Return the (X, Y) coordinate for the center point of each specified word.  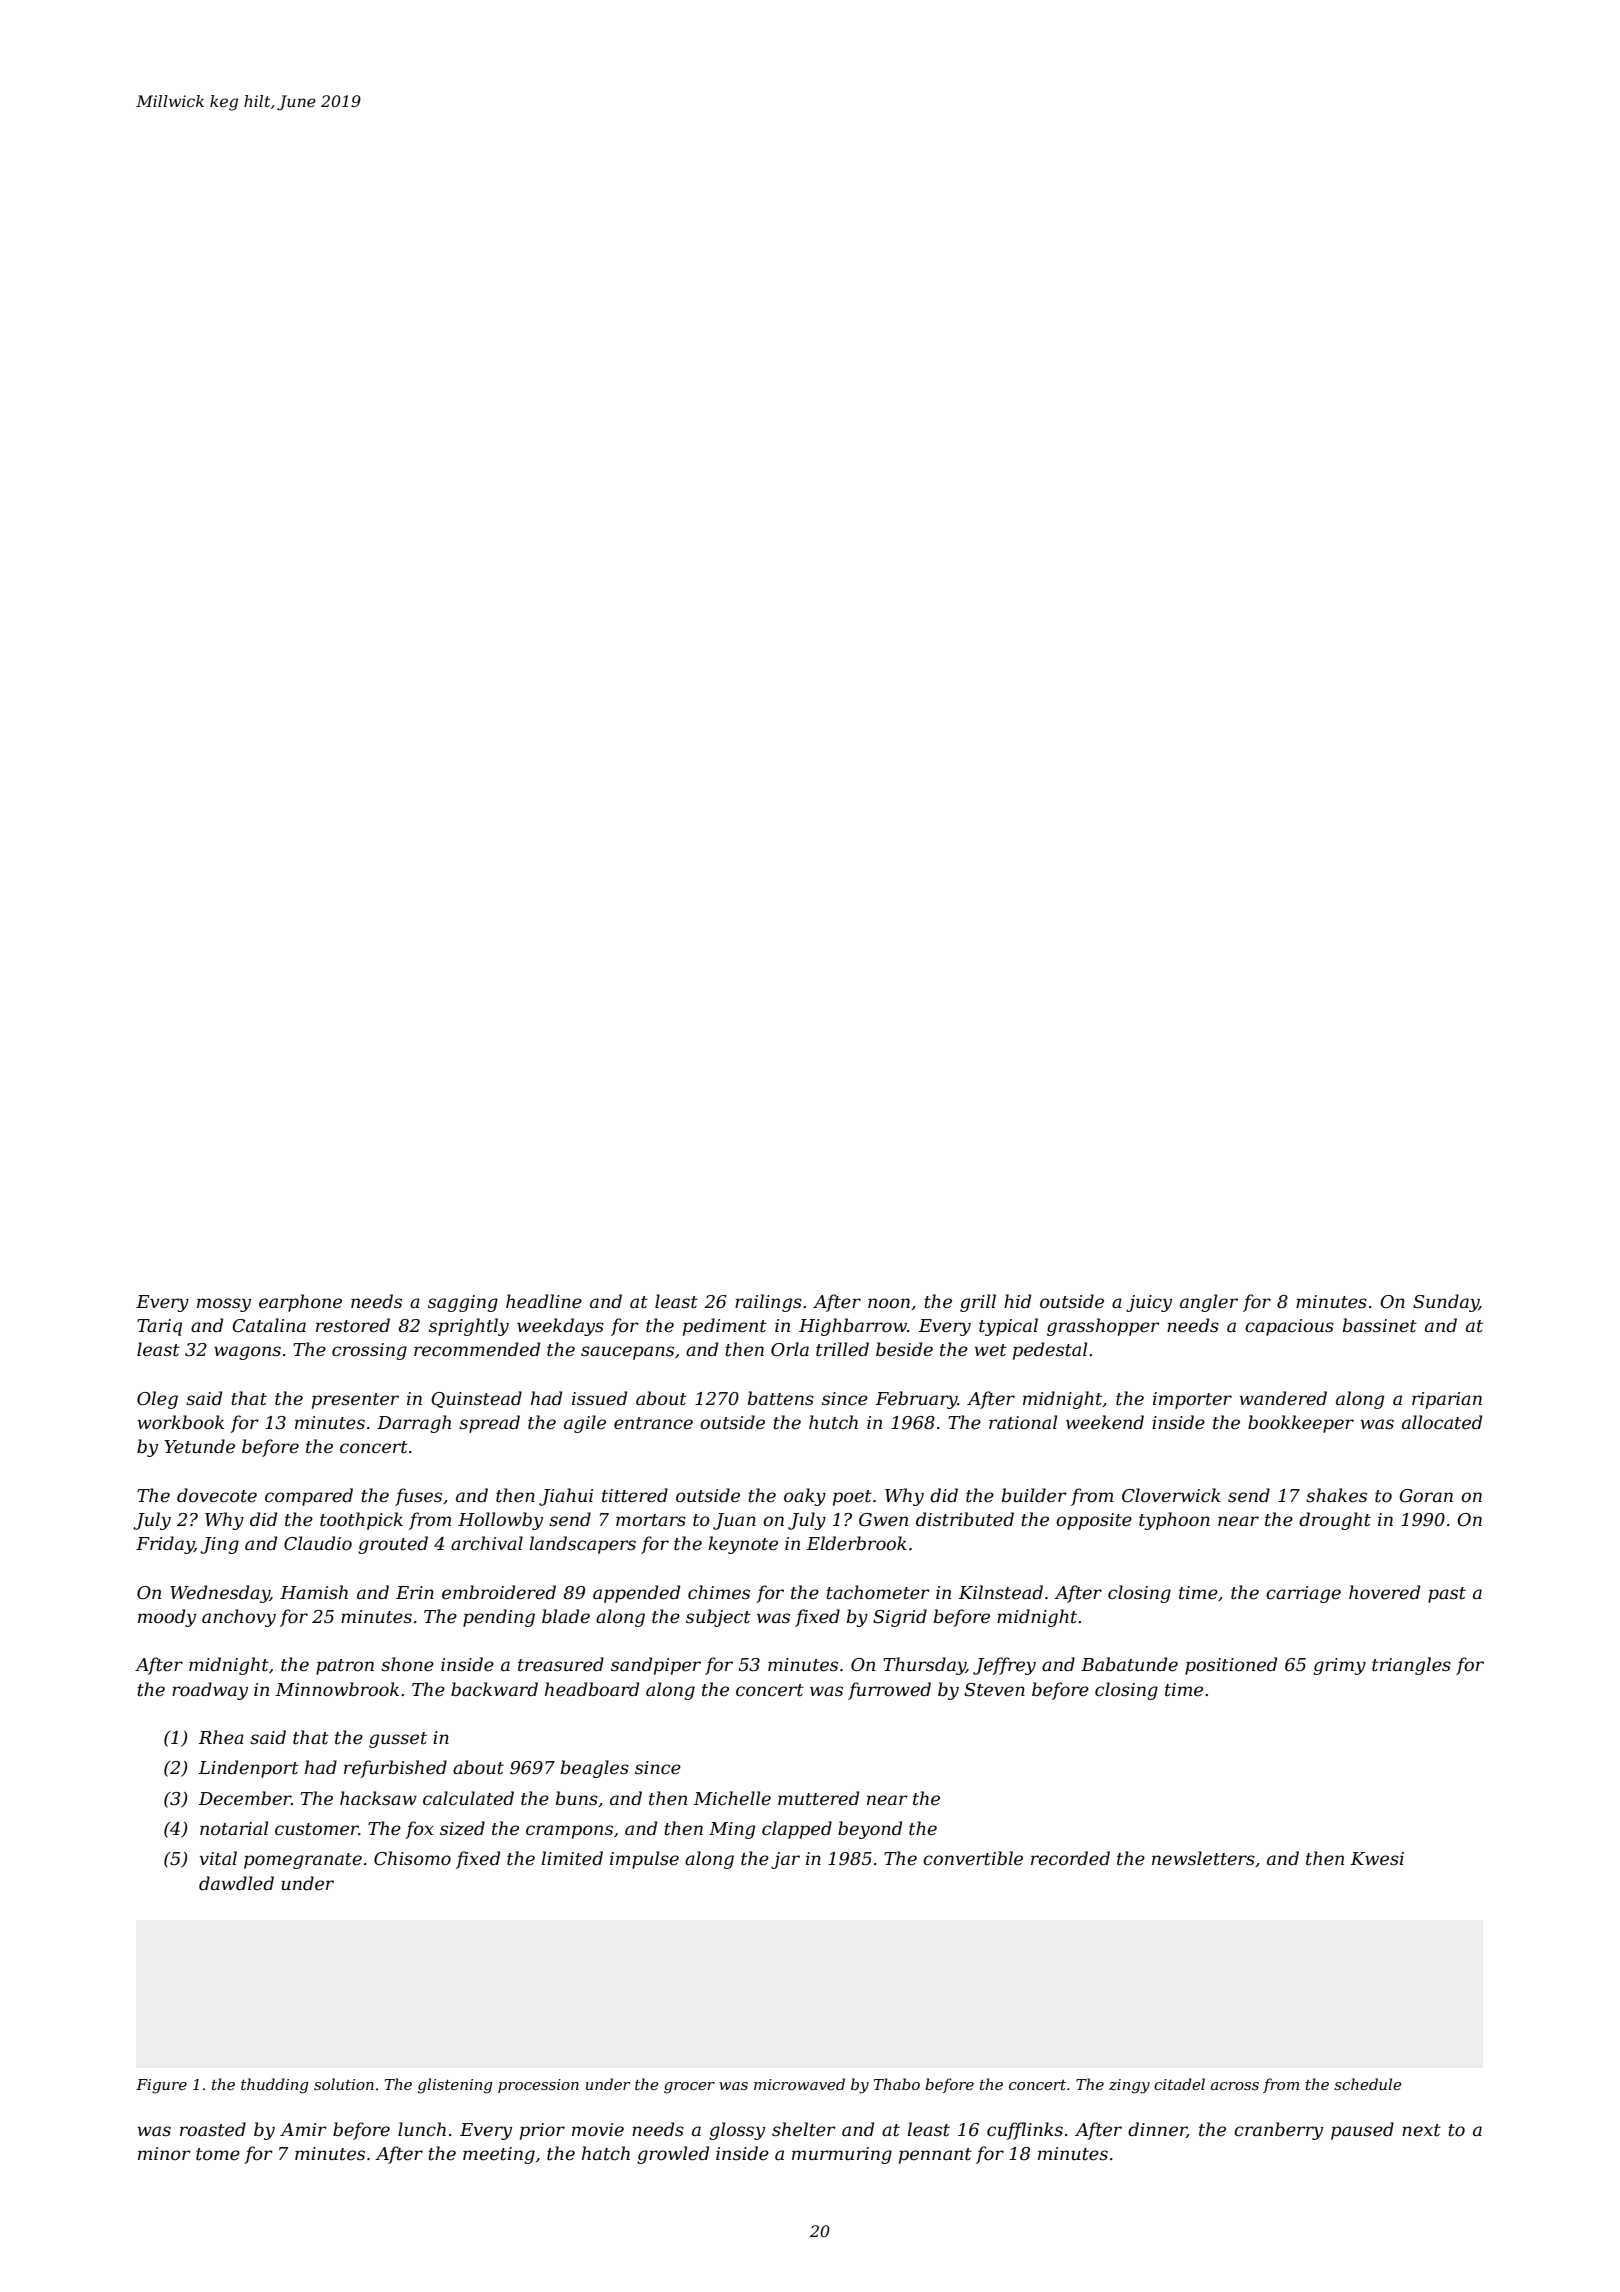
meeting (499, 2155)
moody (167, 1618)
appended (636, 1594)
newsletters (1203, 1858)
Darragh (414, 1424)
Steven (994, 1690)
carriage (1303, 1594)
